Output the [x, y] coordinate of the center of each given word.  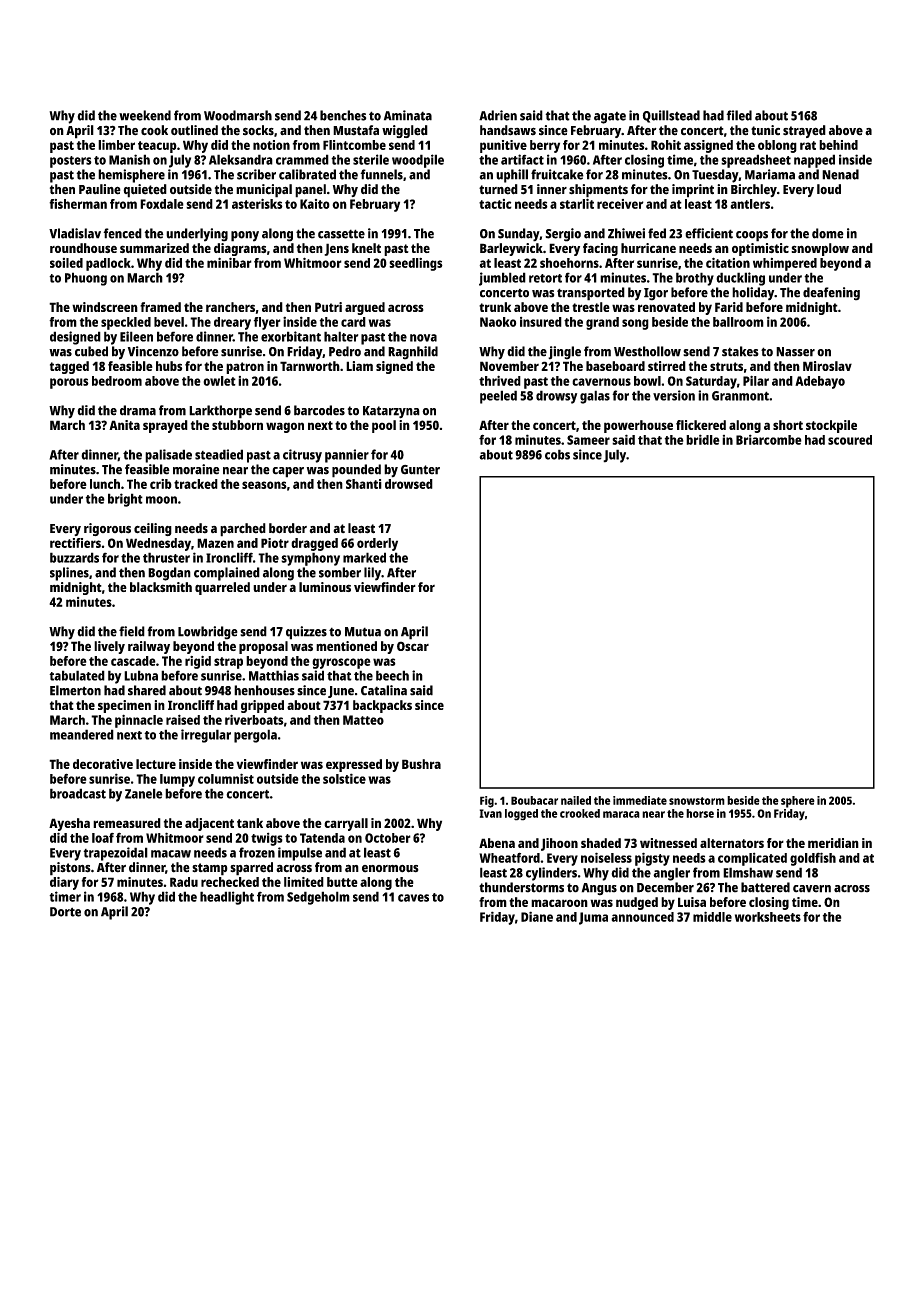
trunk [495, 307]
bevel [169, 322]
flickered [701, 425]
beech [392, 675]
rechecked [230, 882]
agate [610, 118]
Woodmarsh [238, 115]
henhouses [264, 690]
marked [364, 557]
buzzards [74, 557]
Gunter [420, 470]
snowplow [820, 249]
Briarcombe [769, 439]
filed [739, 115]
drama [138, 410]
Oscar [413, 646]
